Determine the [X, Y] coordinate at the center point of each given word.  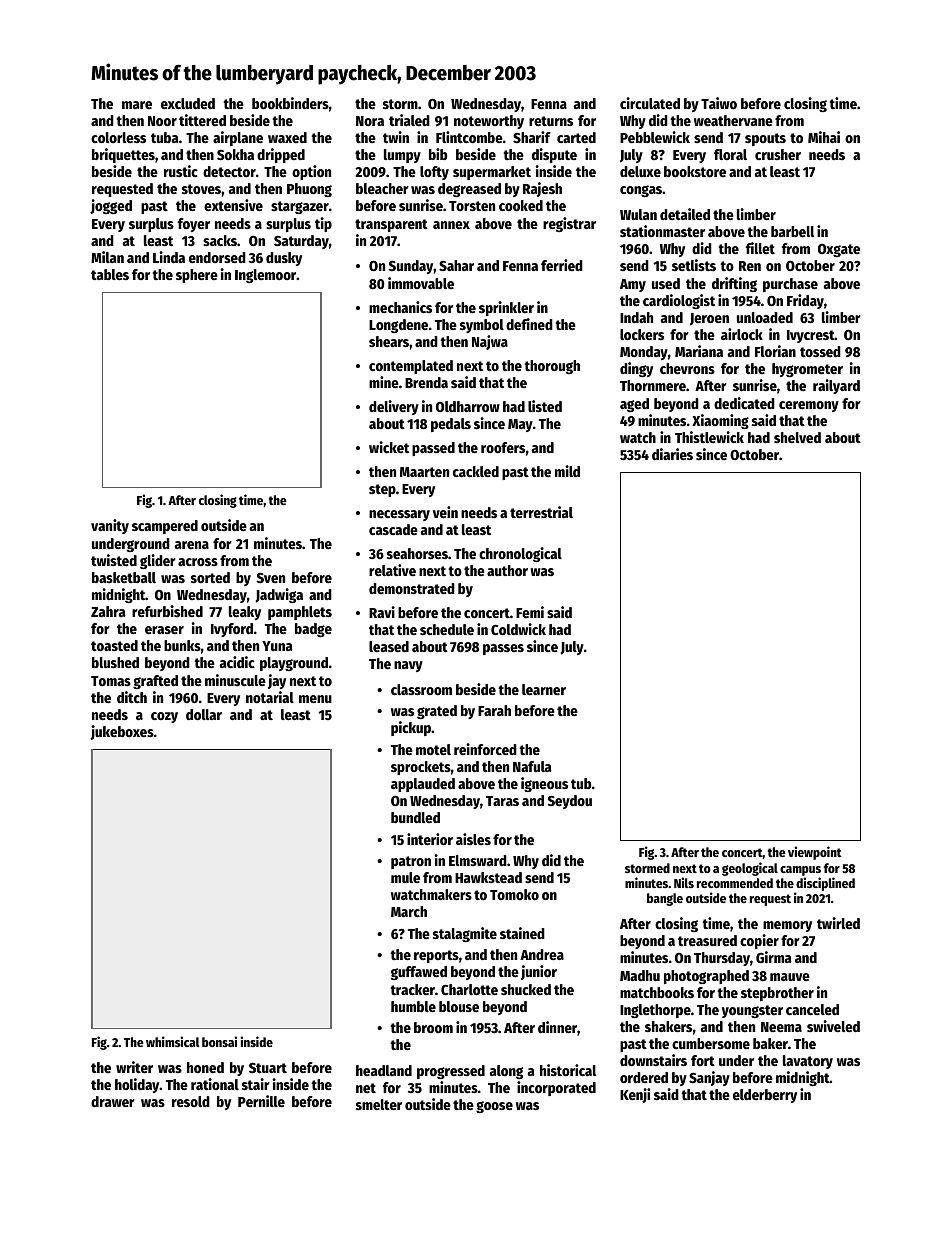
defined [529, 324]
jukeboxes [122, 732]
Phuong [309, 190]
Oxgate [839, 250]
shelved [797, 437]
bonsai [219, 1041]
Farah [494, 710]
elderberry [765, 1096]
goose [494, 1107]
